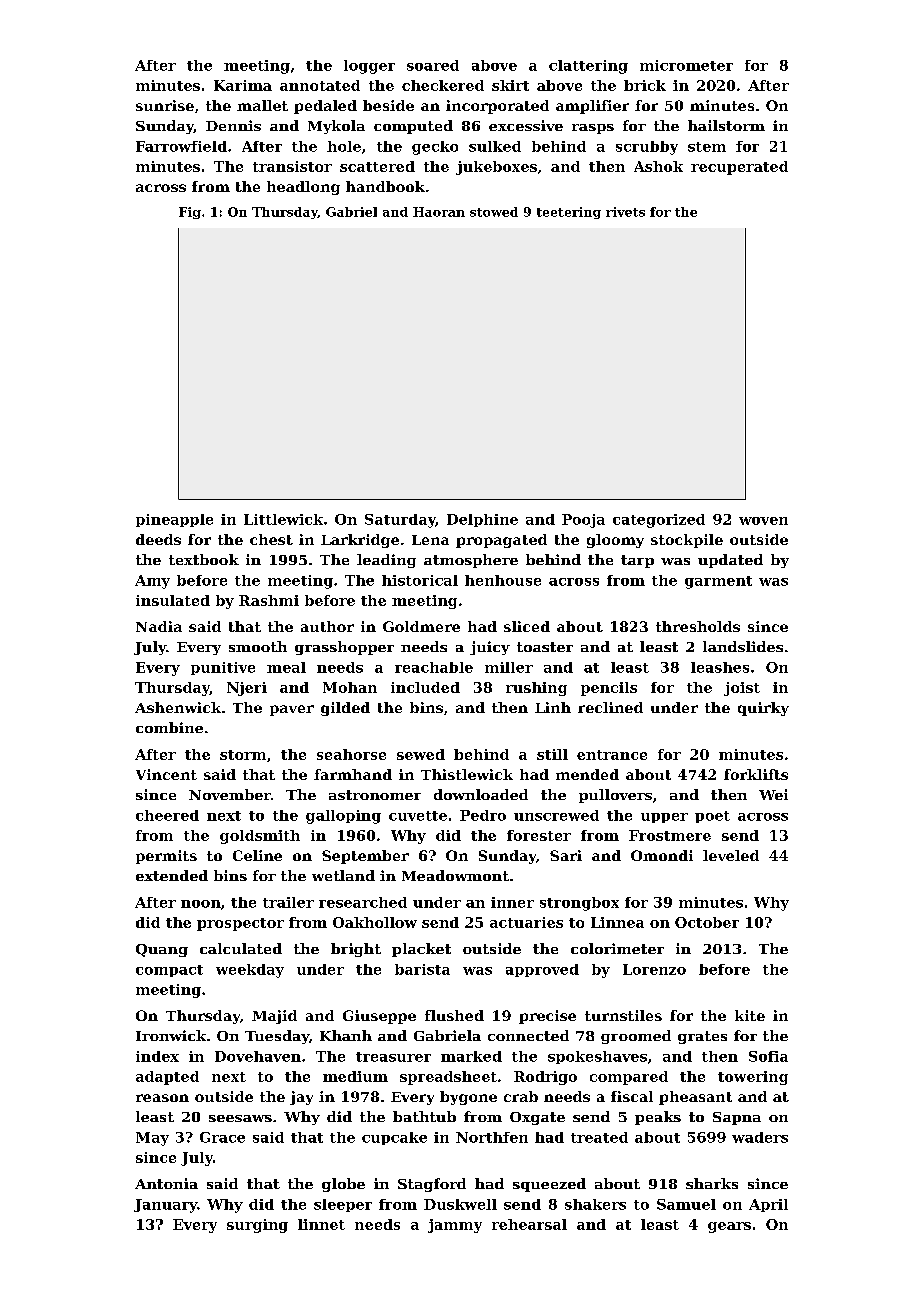 Image resolution: width=924 pixels, height=1314 pixels. Describe the element at coordinates (686, 1204) in the document. I see `Samuel` at that location.
